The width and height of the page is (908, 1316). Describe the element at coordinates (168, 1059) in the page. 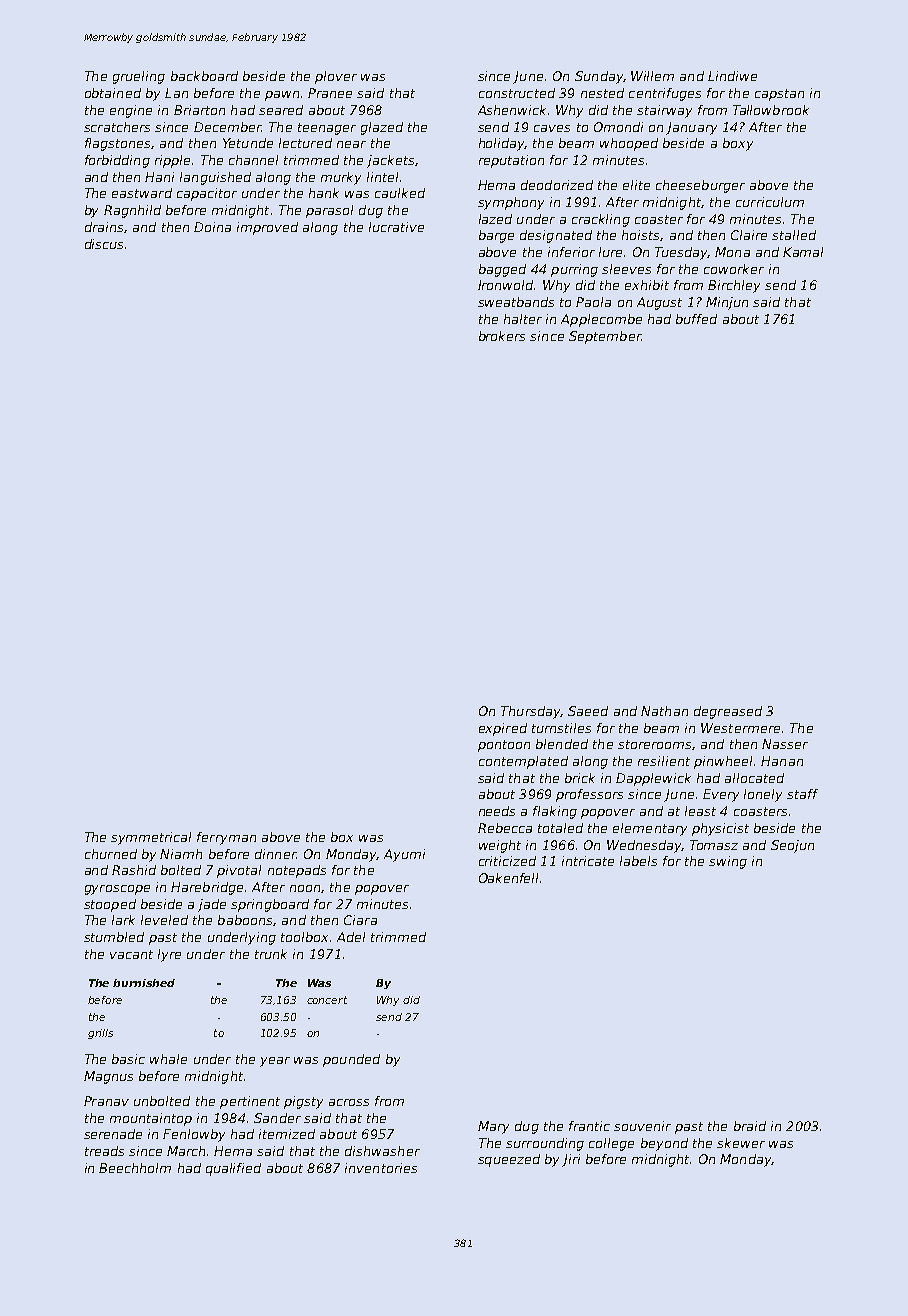

I see `whale` at that location.
